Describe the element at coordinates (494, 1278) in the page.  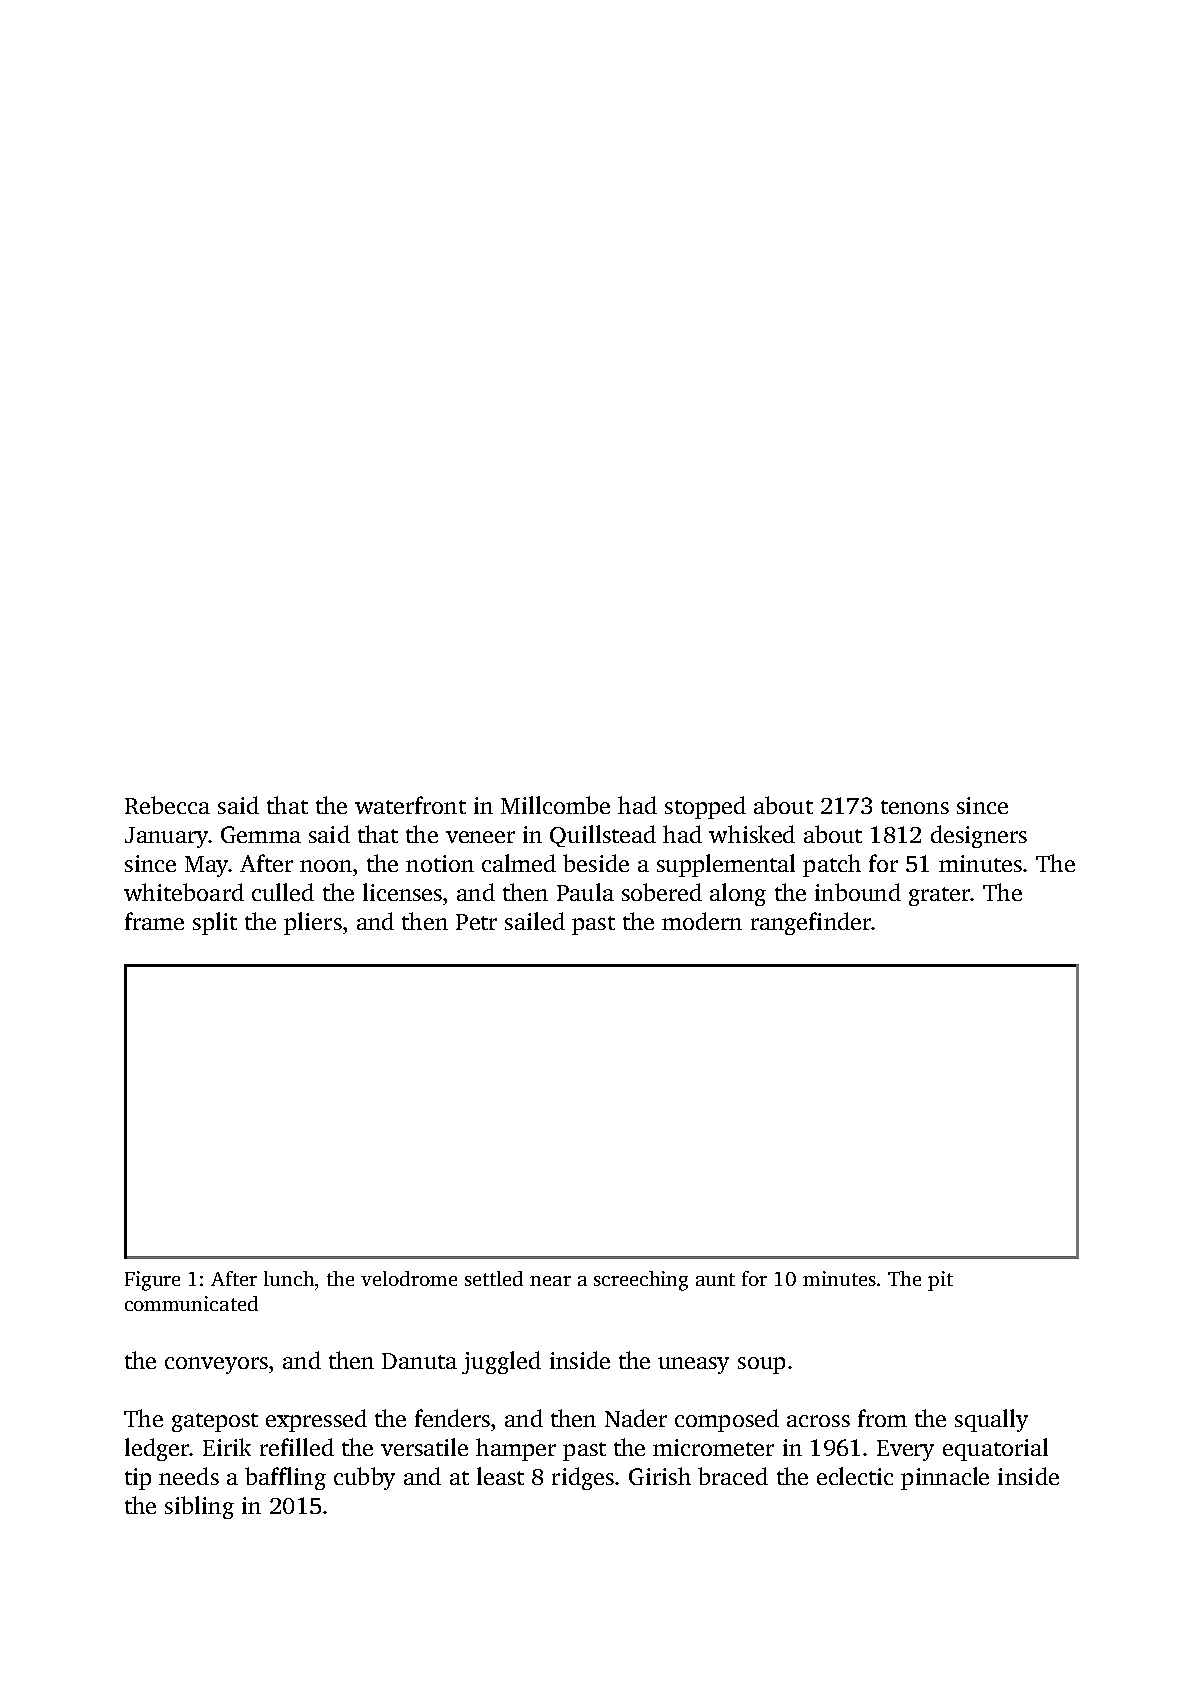
I see `settled` at that location.
